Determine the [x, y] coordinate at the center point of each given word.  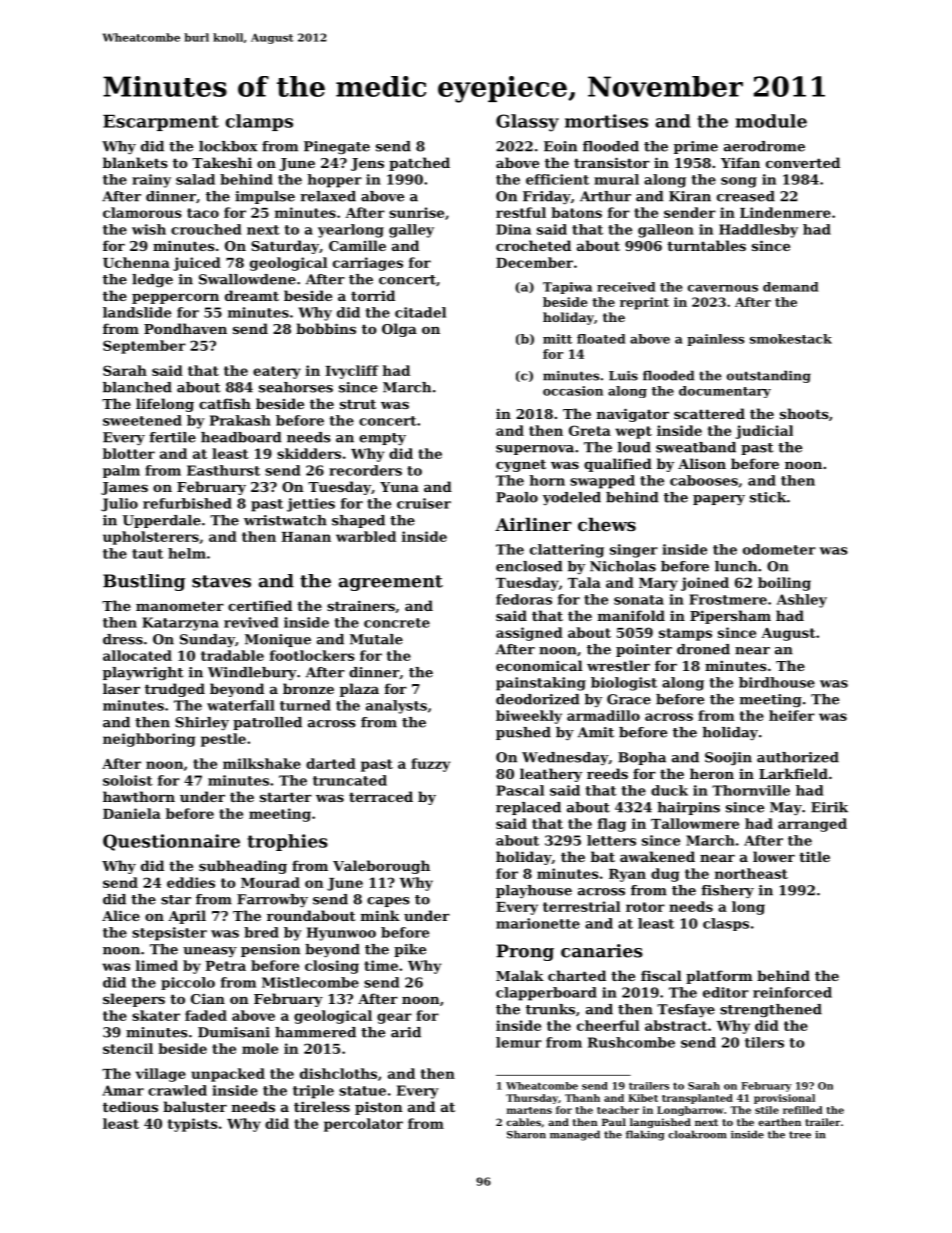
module [771, 121]
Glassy [527, 123]
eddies [191, 882]
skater [156, 1015]
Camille [357, 245]
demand [790, 287]
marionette [538, 923]
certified [260, 605]
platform [719, 977]
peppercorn [175, 299]
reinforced [792, 992]
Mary [658, 584]
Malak [520, 975]
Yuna [399, 487]
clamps [259, 122]
